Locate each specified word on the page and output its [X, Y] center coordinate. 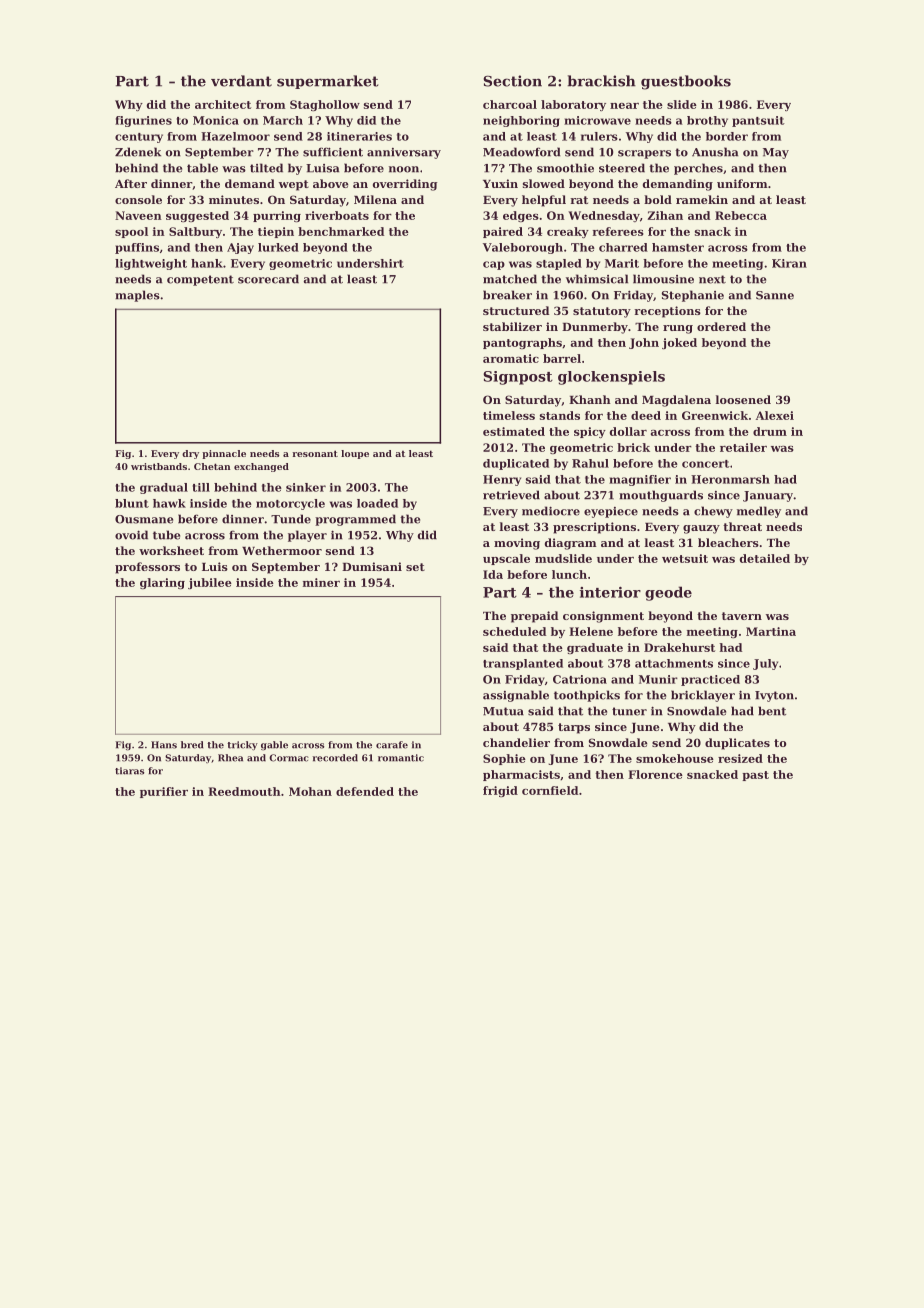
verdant [241, 81]
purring [277, 216]
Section [512, 81]
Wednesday [604, 216]
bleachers [728, 542]
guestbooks [686, 82]
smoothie [565, 168]
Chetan [212, 466]
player [307, 536]
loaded [377, 503]
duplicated [516, 464]
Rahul [590, 463]
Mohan [310, 791]
